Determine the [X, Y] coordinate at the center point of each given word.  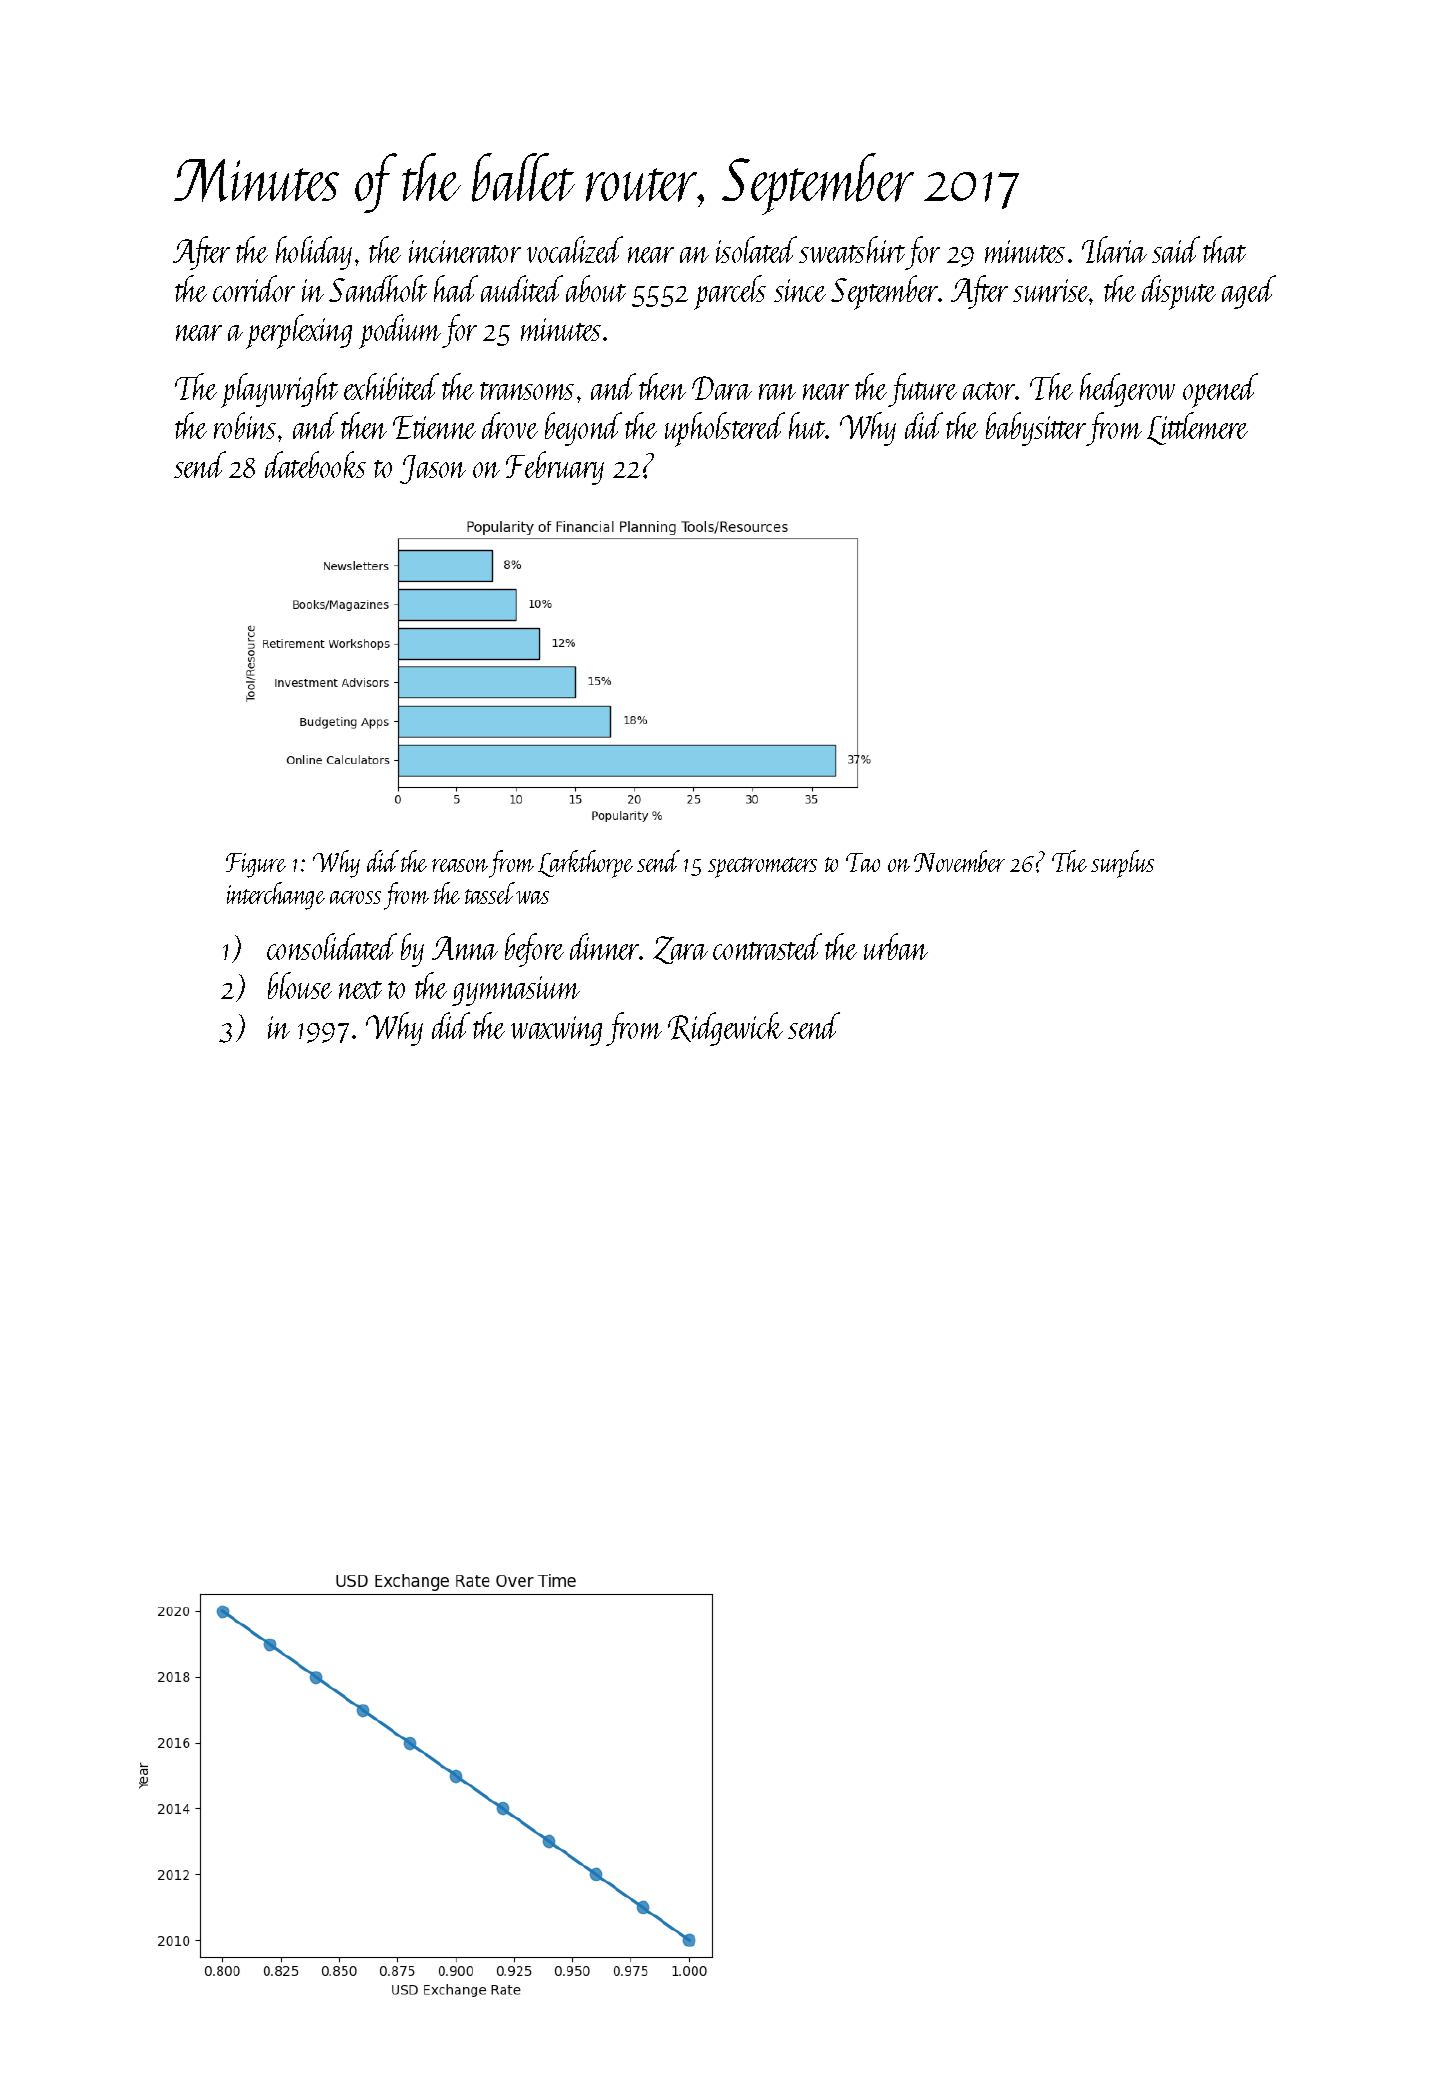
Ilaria [1114, 249]
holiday [314, 253]
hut [807, 425]
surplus [1122, 864]
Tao [863, 862]
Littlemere [1197, 428]
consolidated [332, 946]
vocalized [575, 249]
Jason [433, 469]
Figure [256, 865]
